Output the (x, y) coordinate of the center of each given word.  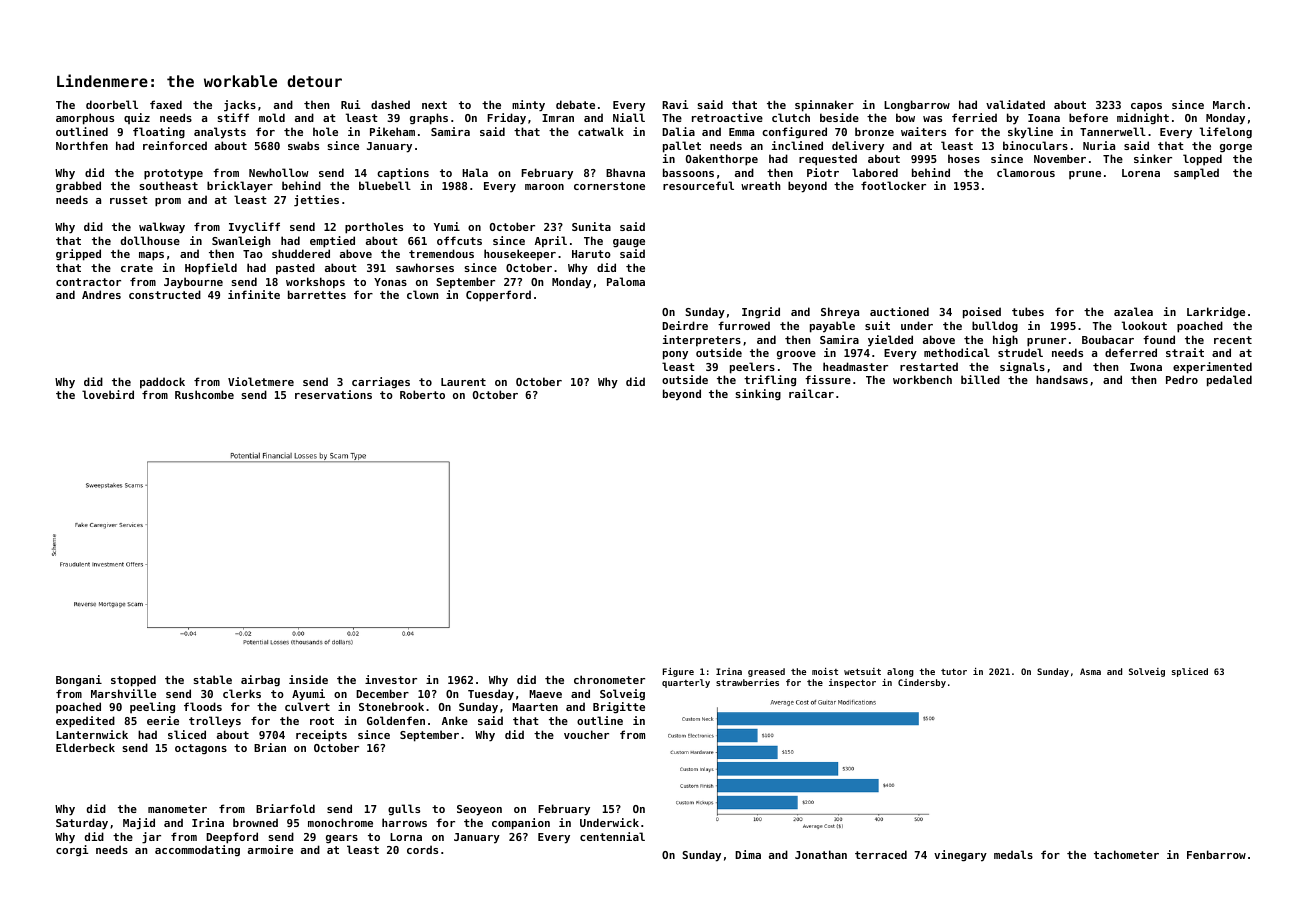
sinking (758, 395)
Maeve (545, 694)
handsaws (1062, 379)
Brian (270, 747)
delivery (858, 147)
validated (1015, 104)
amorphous (85, 119)
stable (212, 679)
